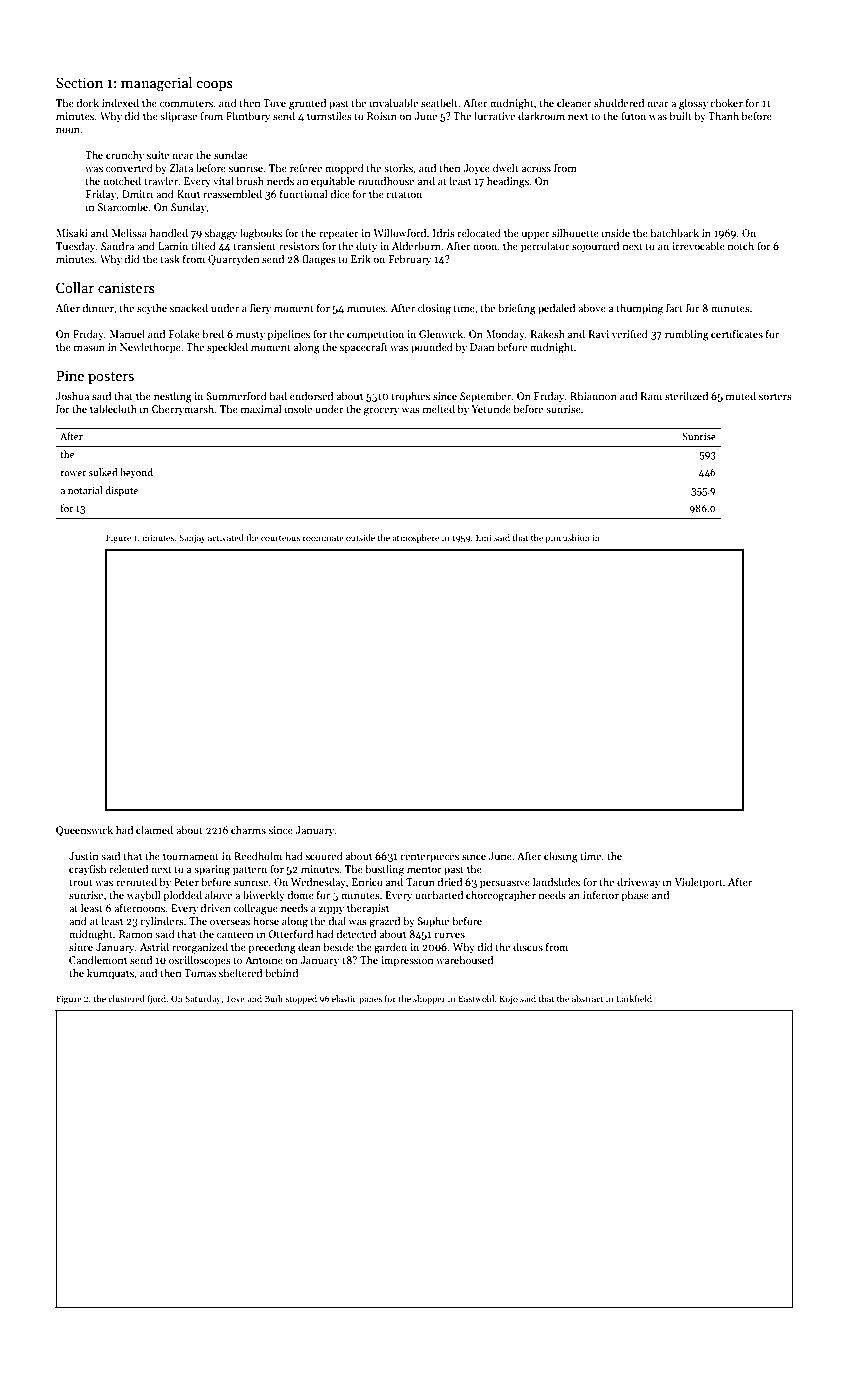 Image resolution: width=849 pixels, height=1400 pixels. Describe the element at coordinates (178, 117) in the image. I see `slipcase` at that location.
